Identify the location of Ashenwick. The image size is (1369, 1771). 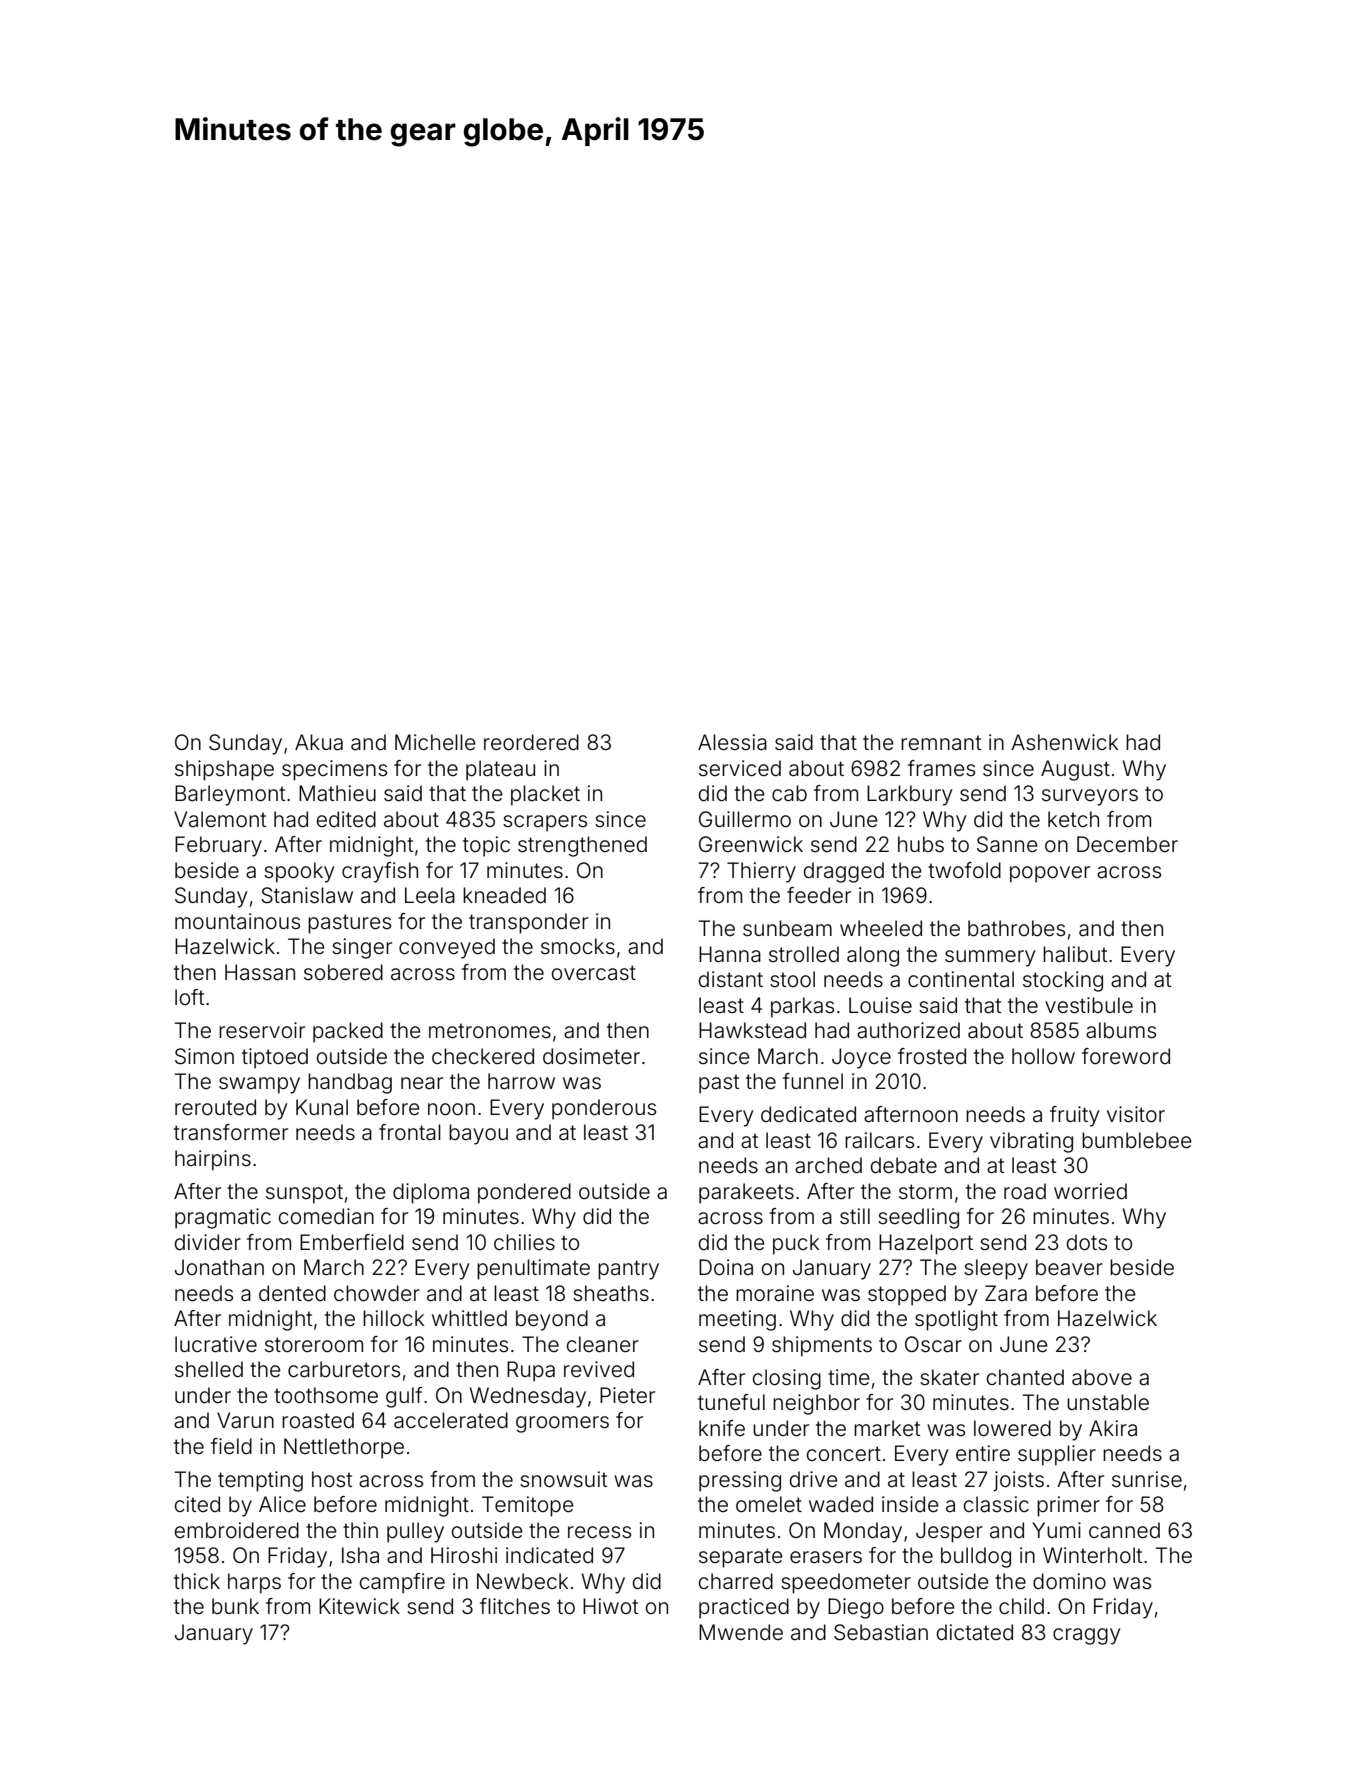
(1064, 742).
